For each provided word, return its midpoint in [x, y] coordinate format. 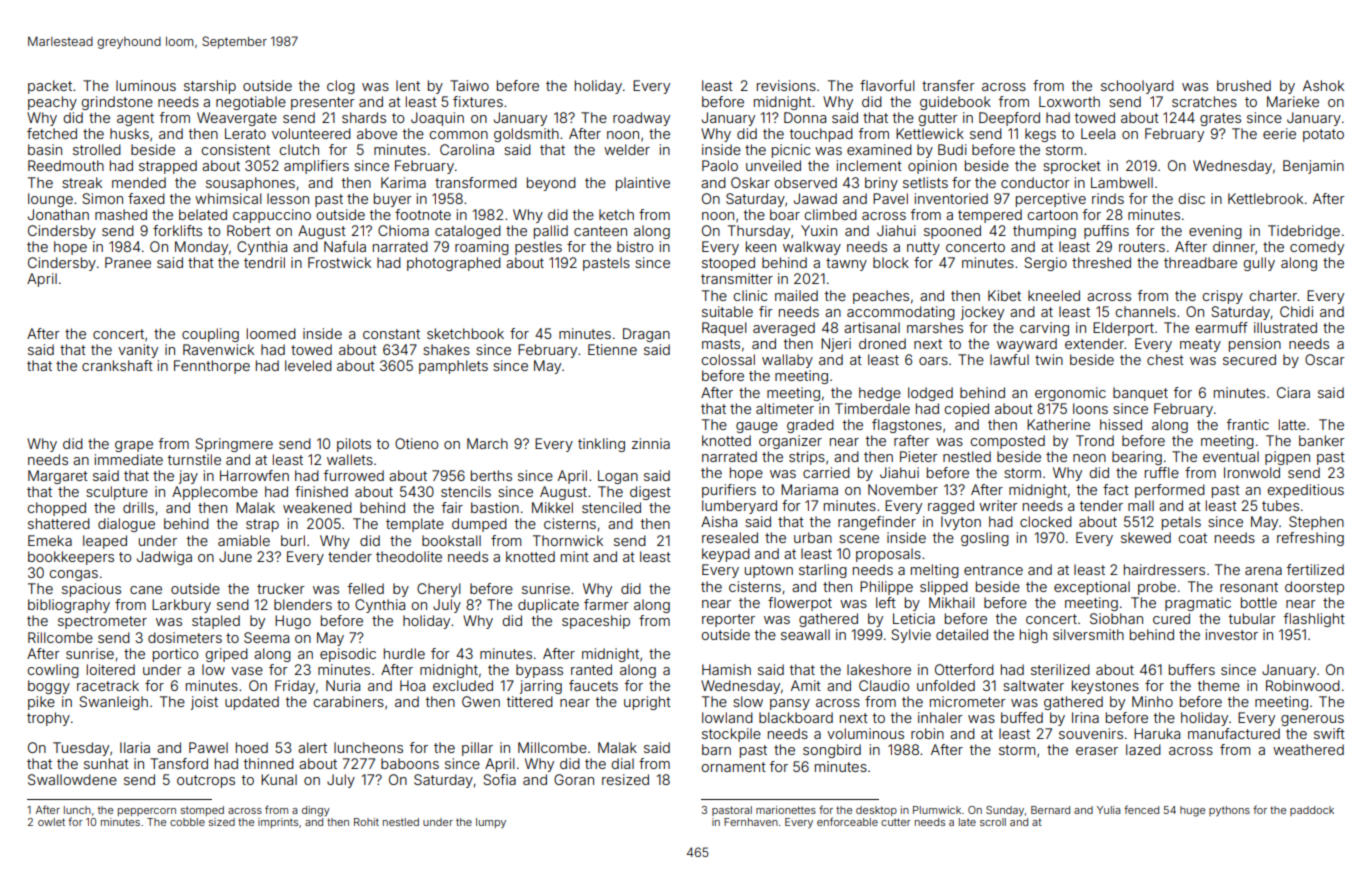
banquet [1140, 394]
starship [210, 87]
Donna [805, 117]
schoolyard [1137, 87]
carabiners [348, 701]
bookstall [451, 540]
